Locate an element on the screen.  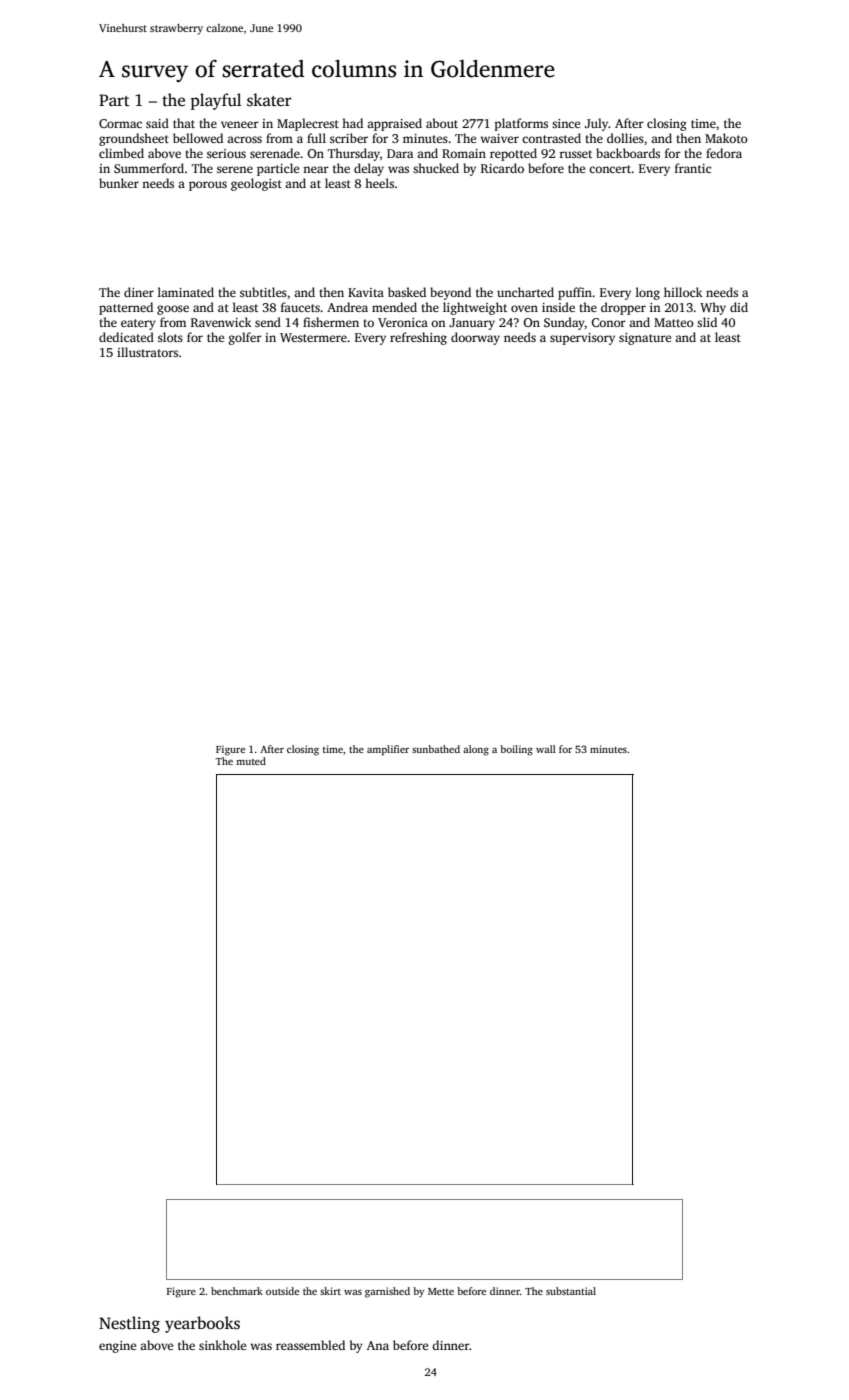
muted is located at coordinates (251, 761).
